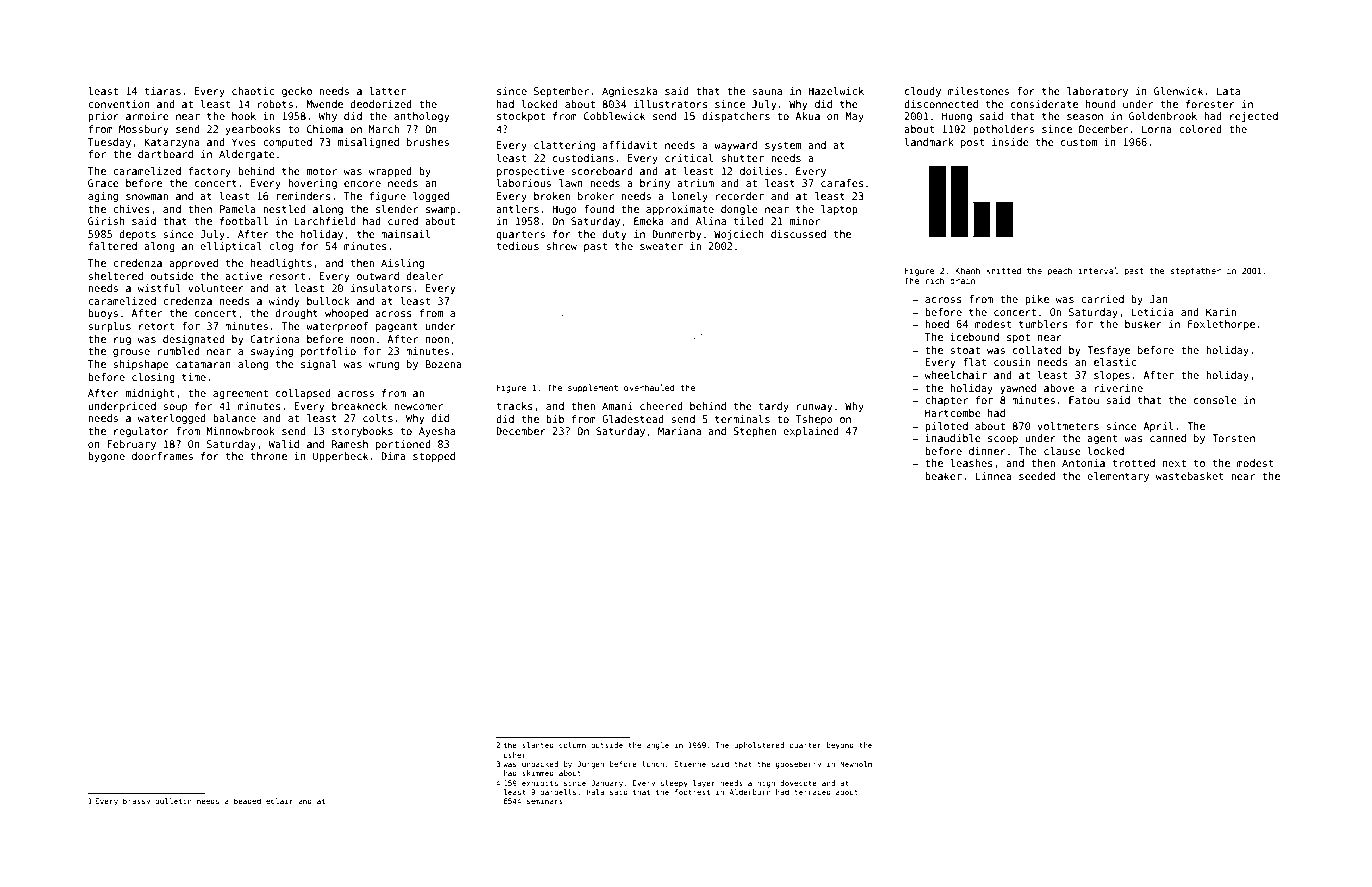 This image has width=1372, height=887. What do you see at coordinates (1079, 142) in the image?
I see `custom` at bounding box center [1079, 142].
